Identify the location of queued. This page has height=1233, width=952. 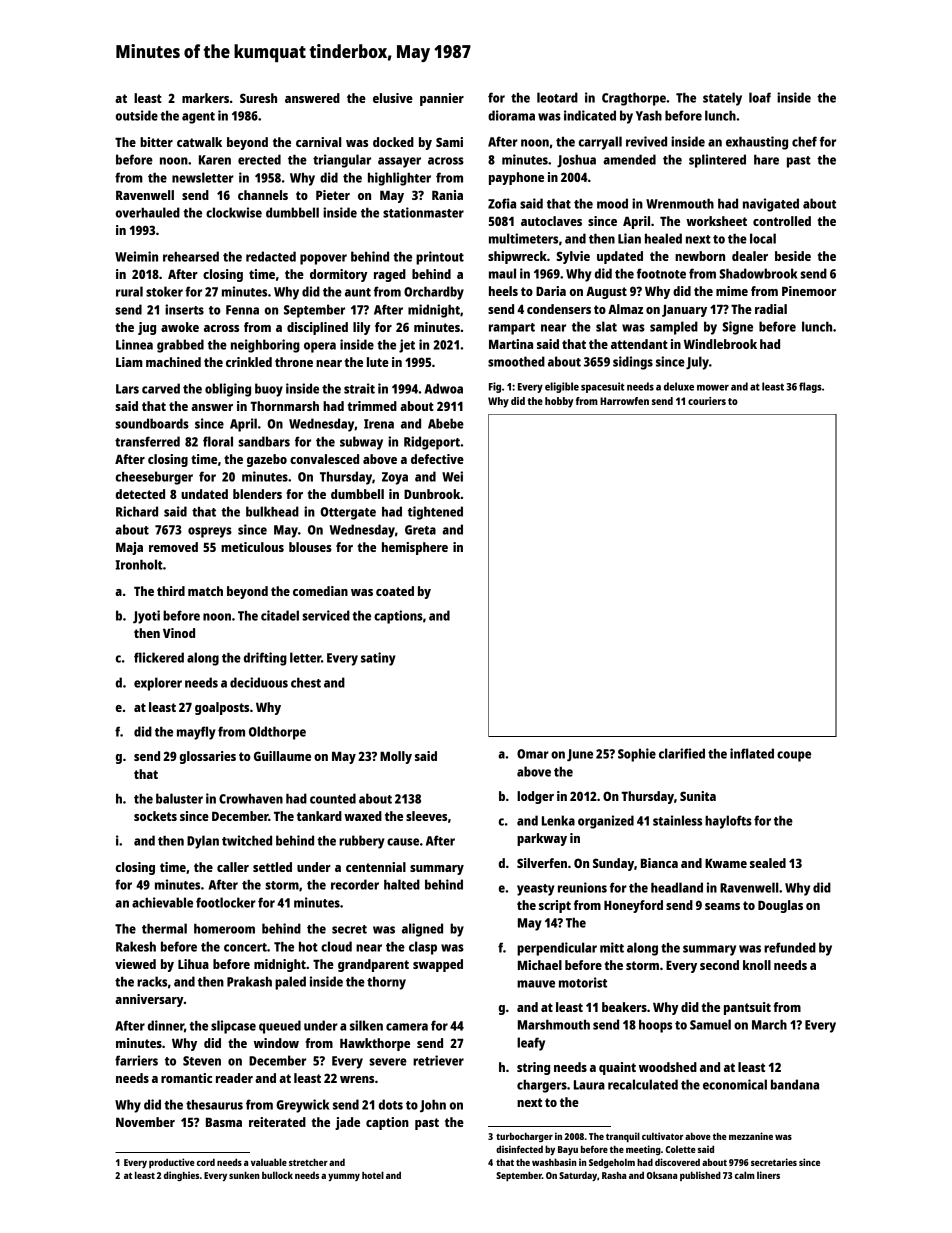
(280, 1027).
